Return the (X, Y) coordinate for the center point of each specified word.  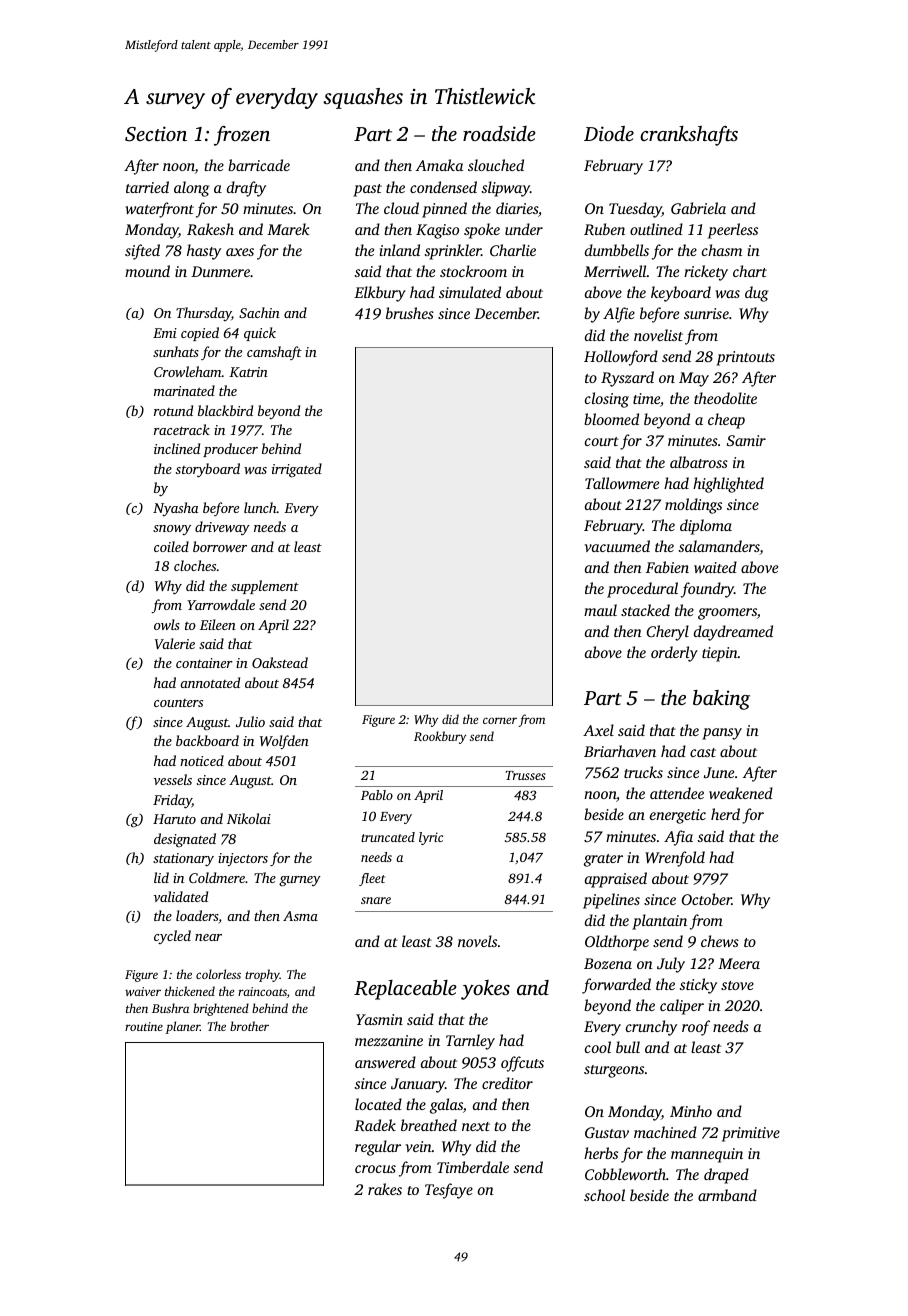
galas (446, 1106)
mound (147, 271)
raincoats (262, 991)
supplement (265, 587)
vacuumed (617, 546)
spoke (482, 231)
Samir (746, 440)
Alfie (619, 315)
